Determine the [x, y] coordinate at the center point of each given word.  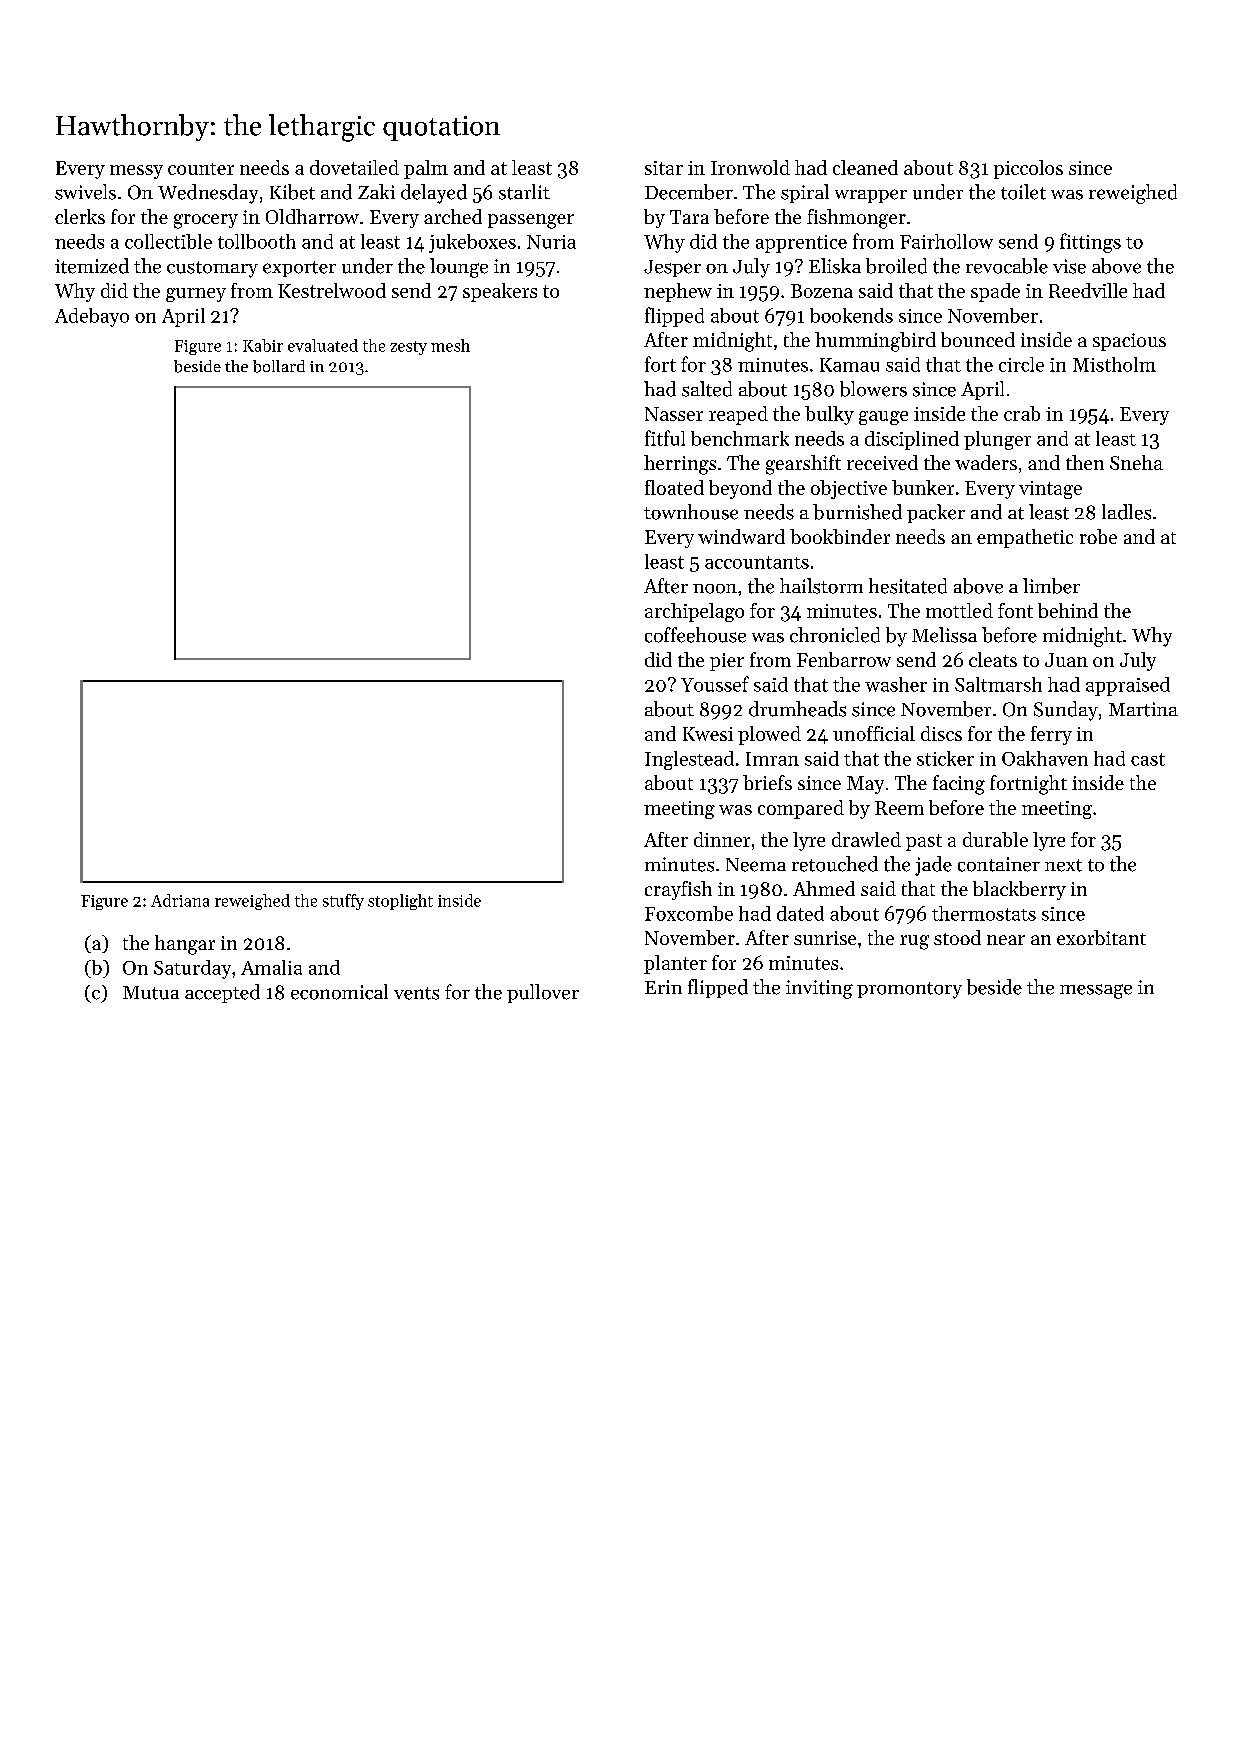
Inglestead [689, 760]
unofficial [874, 733]
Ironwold [750, 167]
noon [715, 589]
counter [201, 169]
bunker [923, 487]
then [1085, 462]
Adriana [180, 900]
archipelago [694, 612]
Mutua [151, 993]
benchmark [740, 438]
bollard [279, 366]
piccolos [1028, 169]
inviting [819, 989]
